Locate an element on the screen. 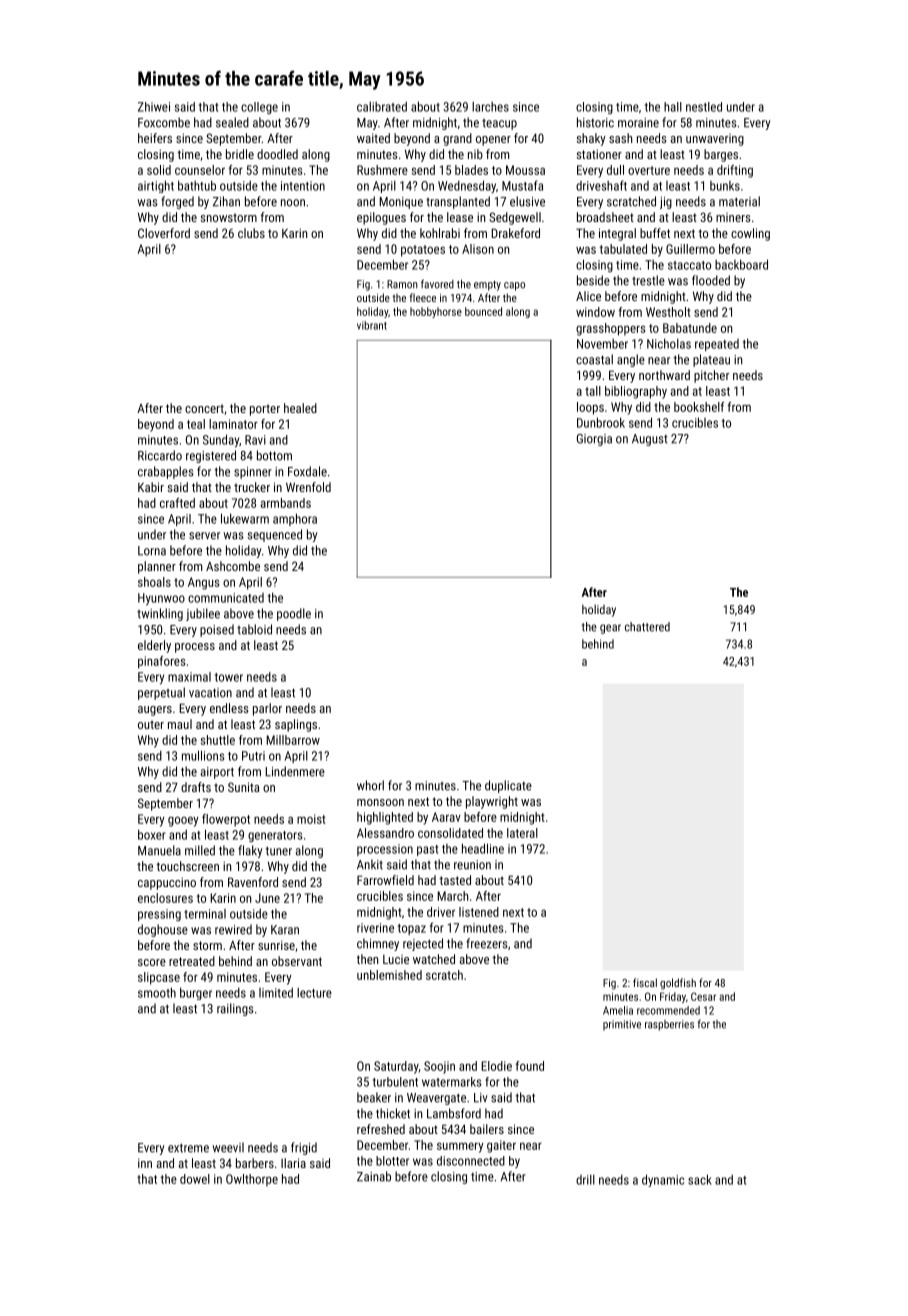  cowling is located at coordinates (750, 234).
